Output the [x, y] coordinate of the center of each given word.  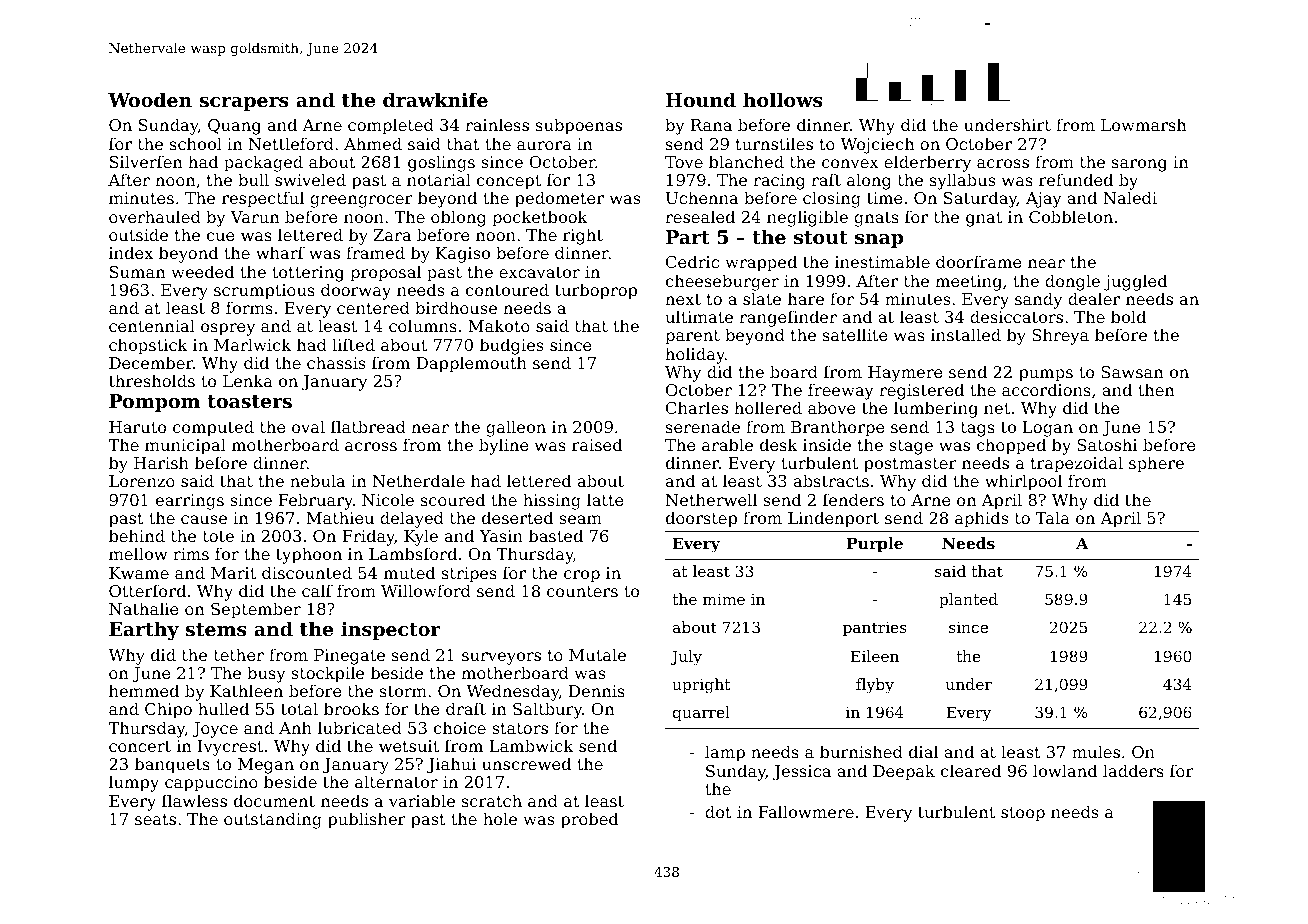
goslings [441, 163]
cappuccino [211, 784]
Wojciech [877, 145]
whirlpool [1023, 482]
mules [1096, 751]
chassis [336, 362]
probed [589, 820]
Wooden [150, 99]
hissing [552, 501]
